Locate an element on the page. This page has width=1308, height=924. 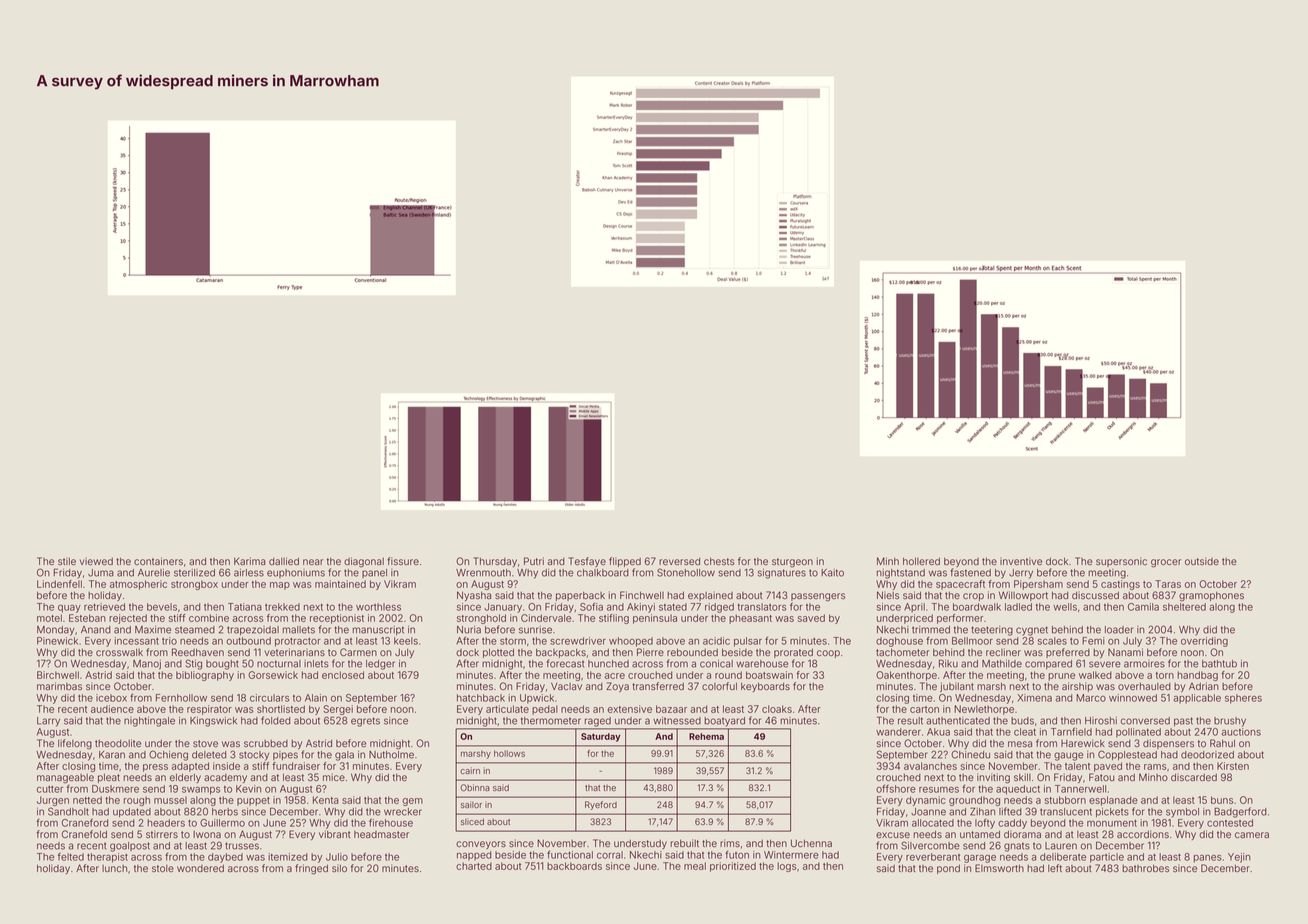
napped is located at coordinates (474, 856).
